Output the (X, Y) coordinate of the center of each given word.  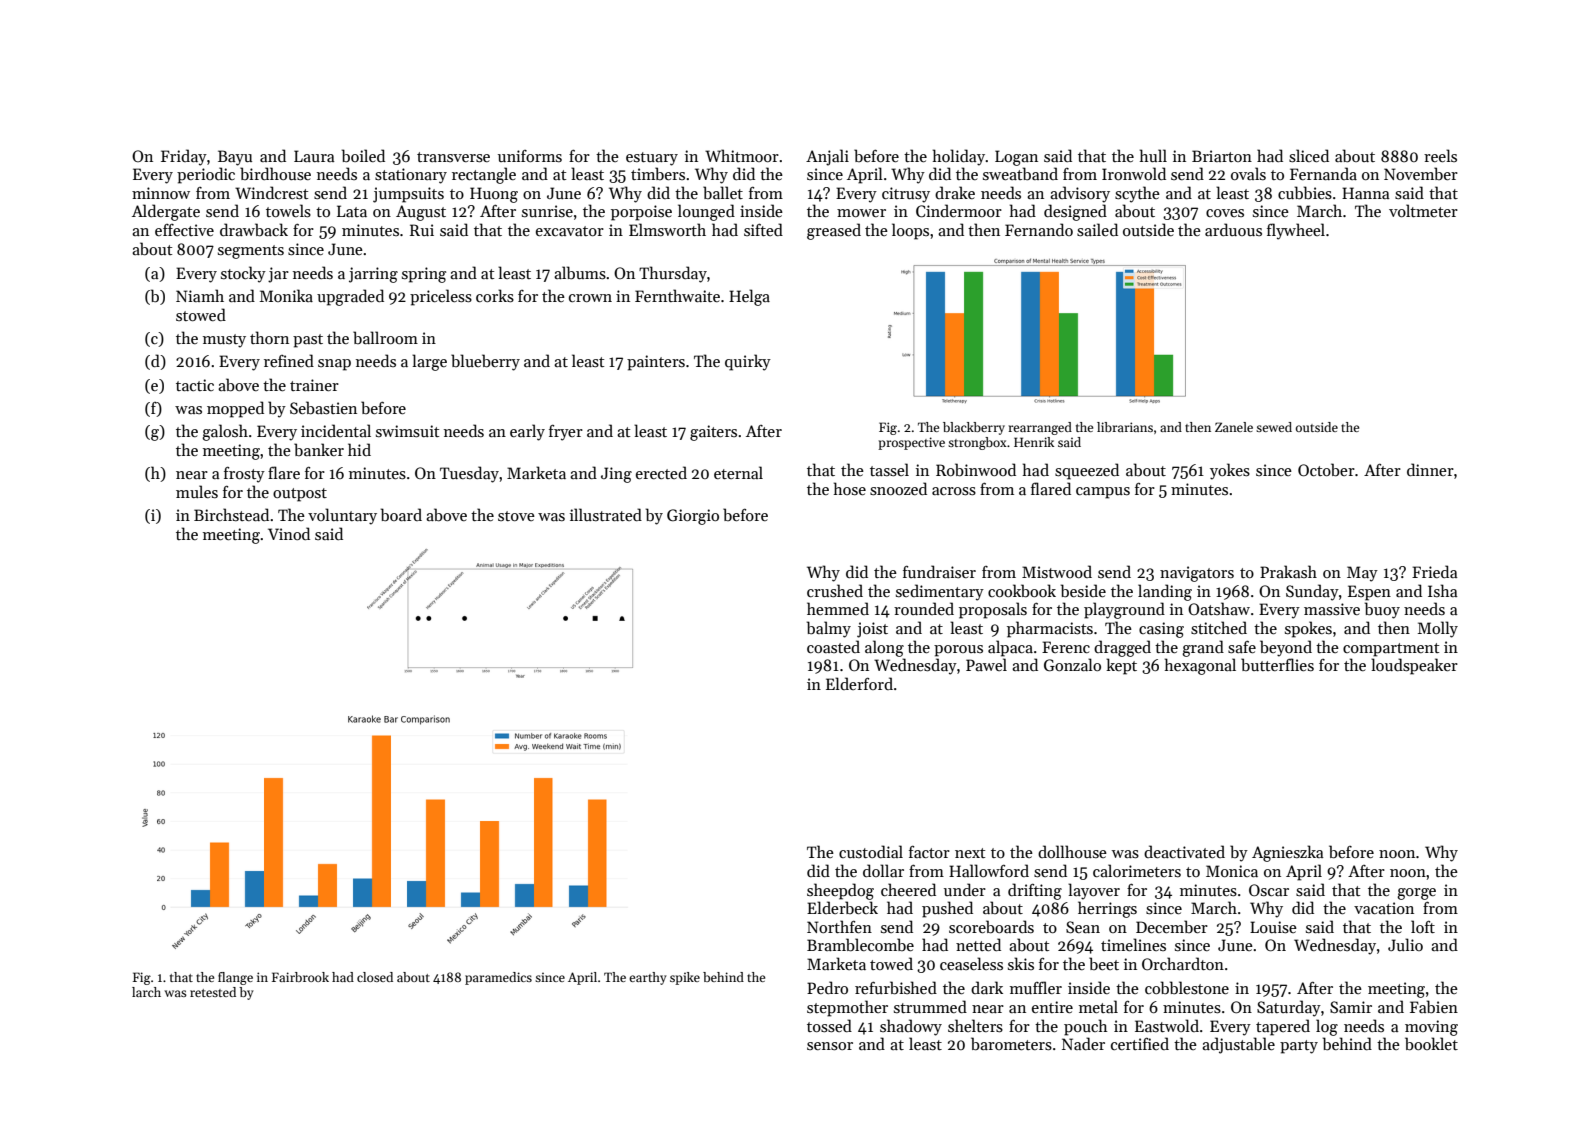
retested (213, 992)
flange (235, 978)
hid (359, 449)
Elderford (859, 683)
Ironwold (1134, 173)
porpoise (641, 213)
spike (685, 978)
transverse (453, 157)
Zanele (1234, 427)
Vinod (289, 533)
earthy (648, 978)
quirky (748, 362)
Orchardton (1183, 964)
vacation (1384, 908)
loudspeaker (1414, 666)
